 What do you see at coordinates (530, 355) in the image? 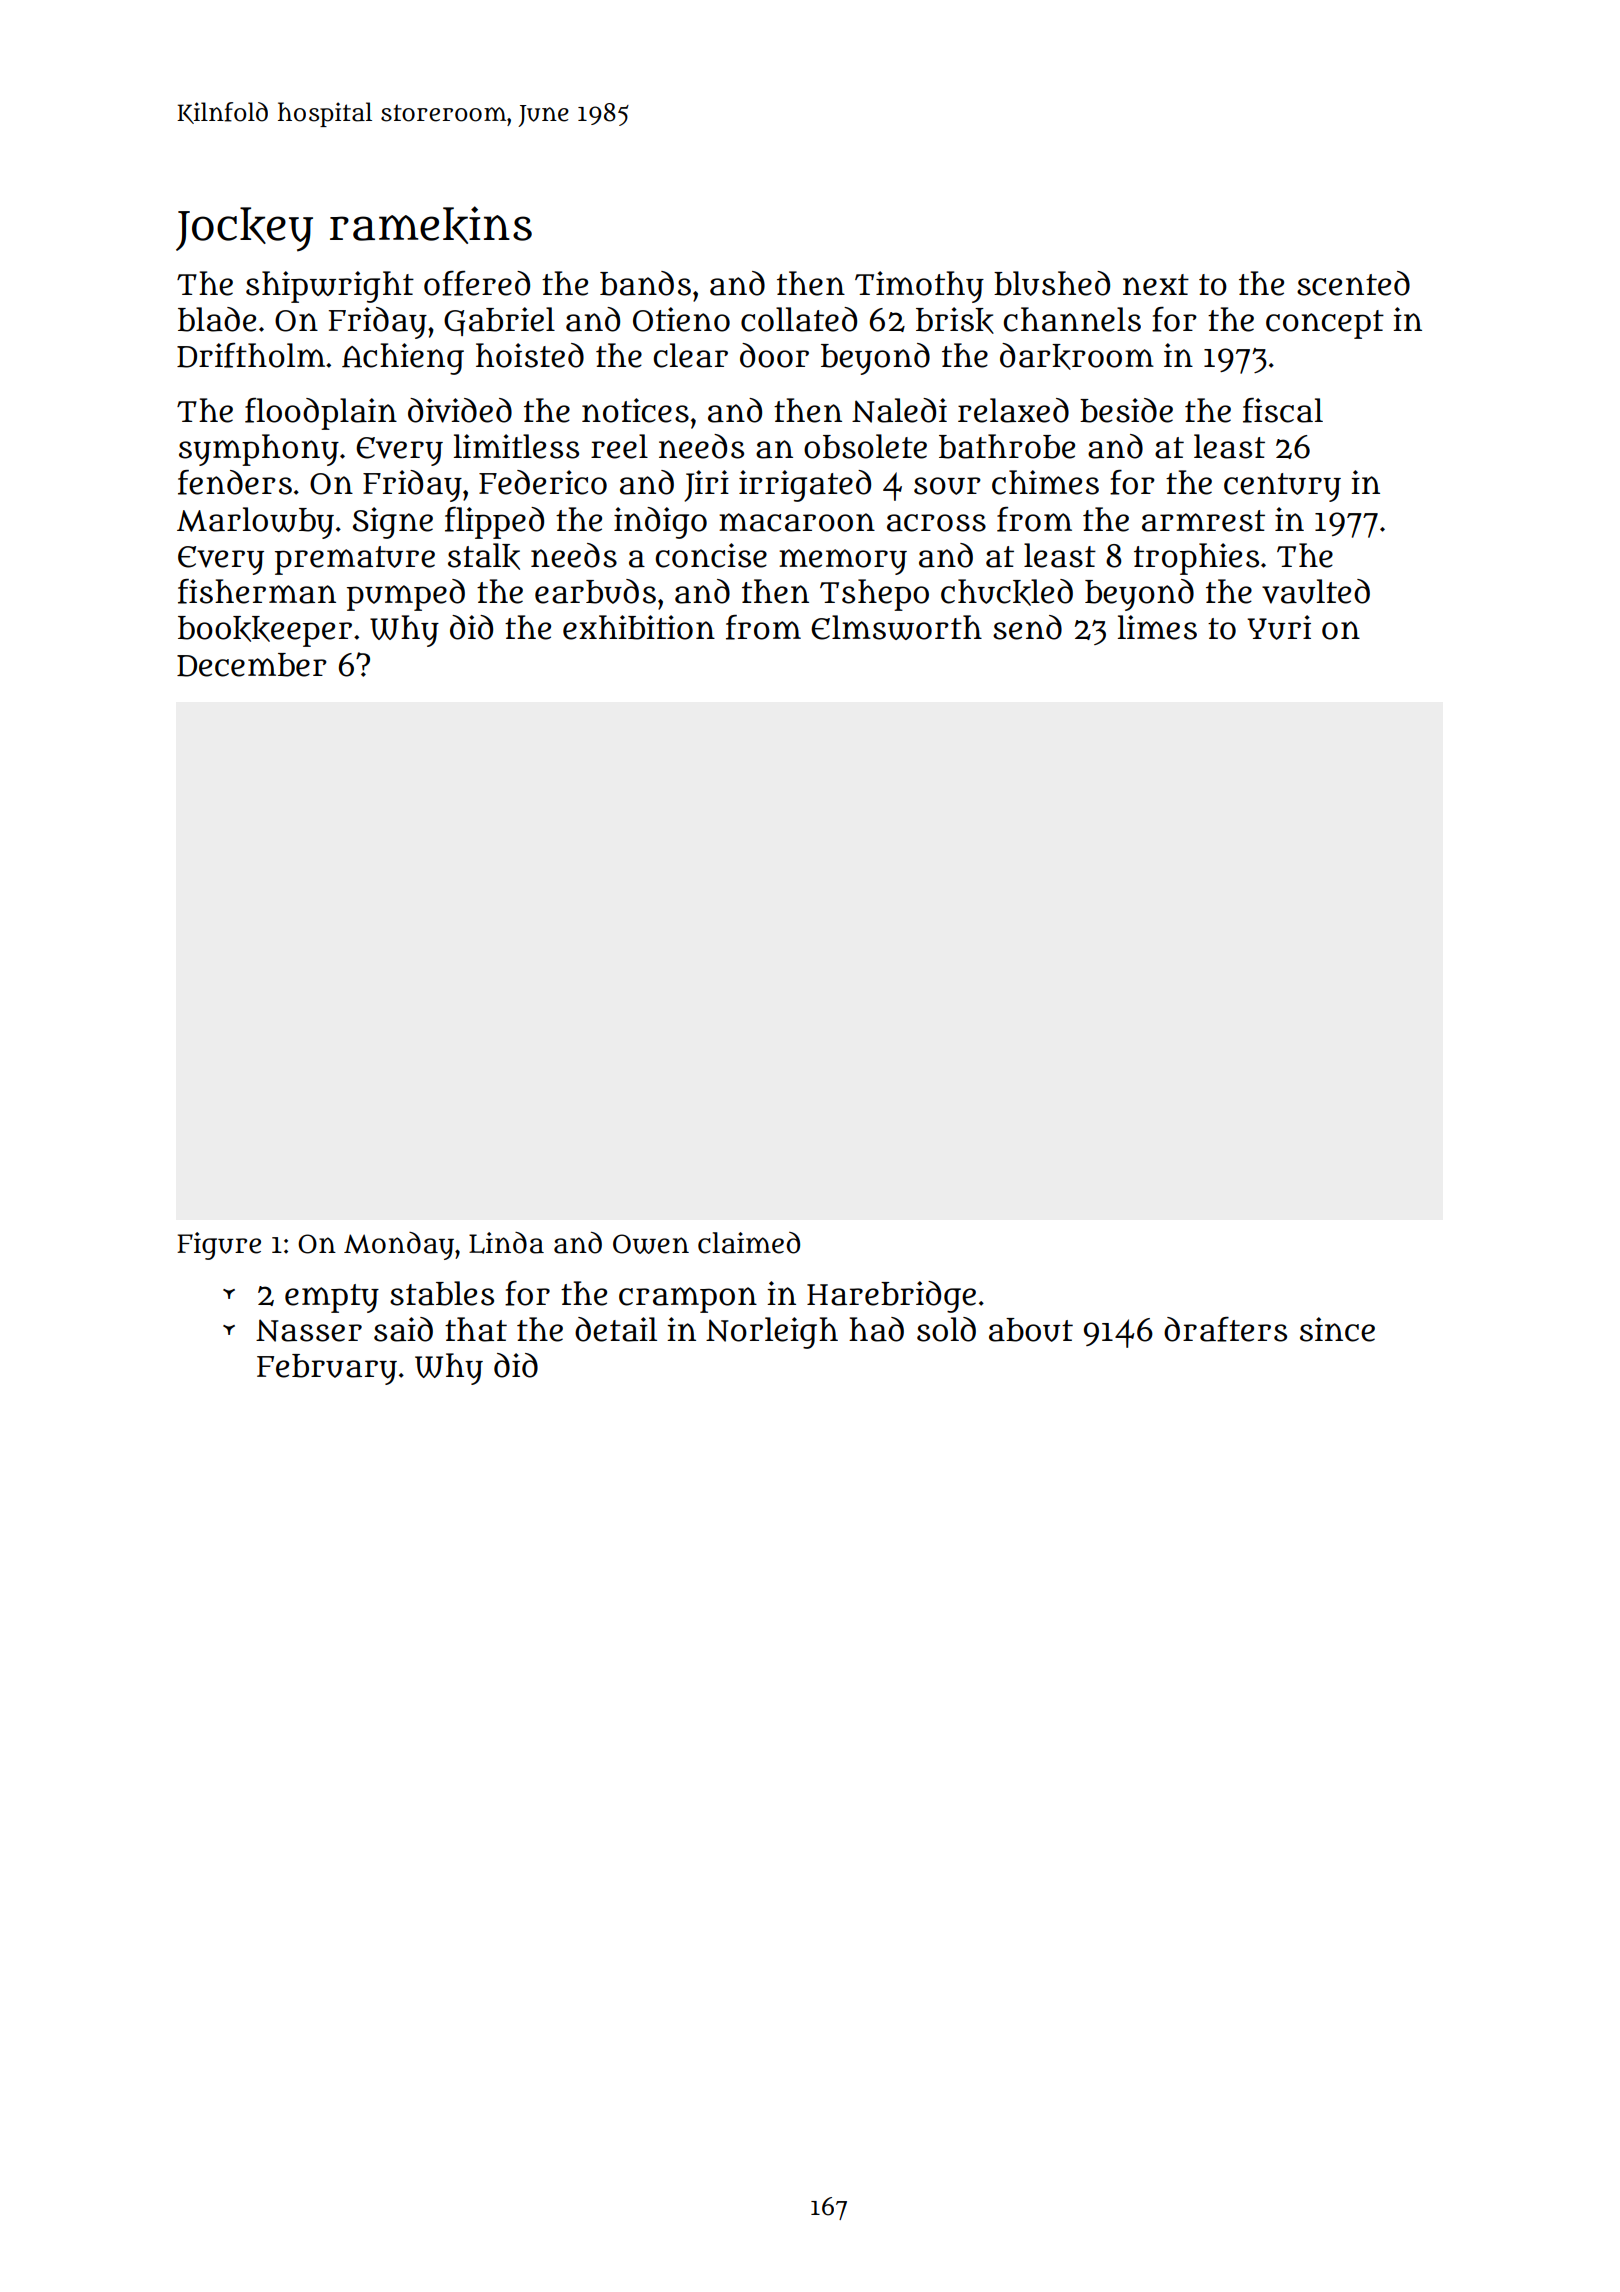
I see `hoisted` at bounding box center [530, 355].
